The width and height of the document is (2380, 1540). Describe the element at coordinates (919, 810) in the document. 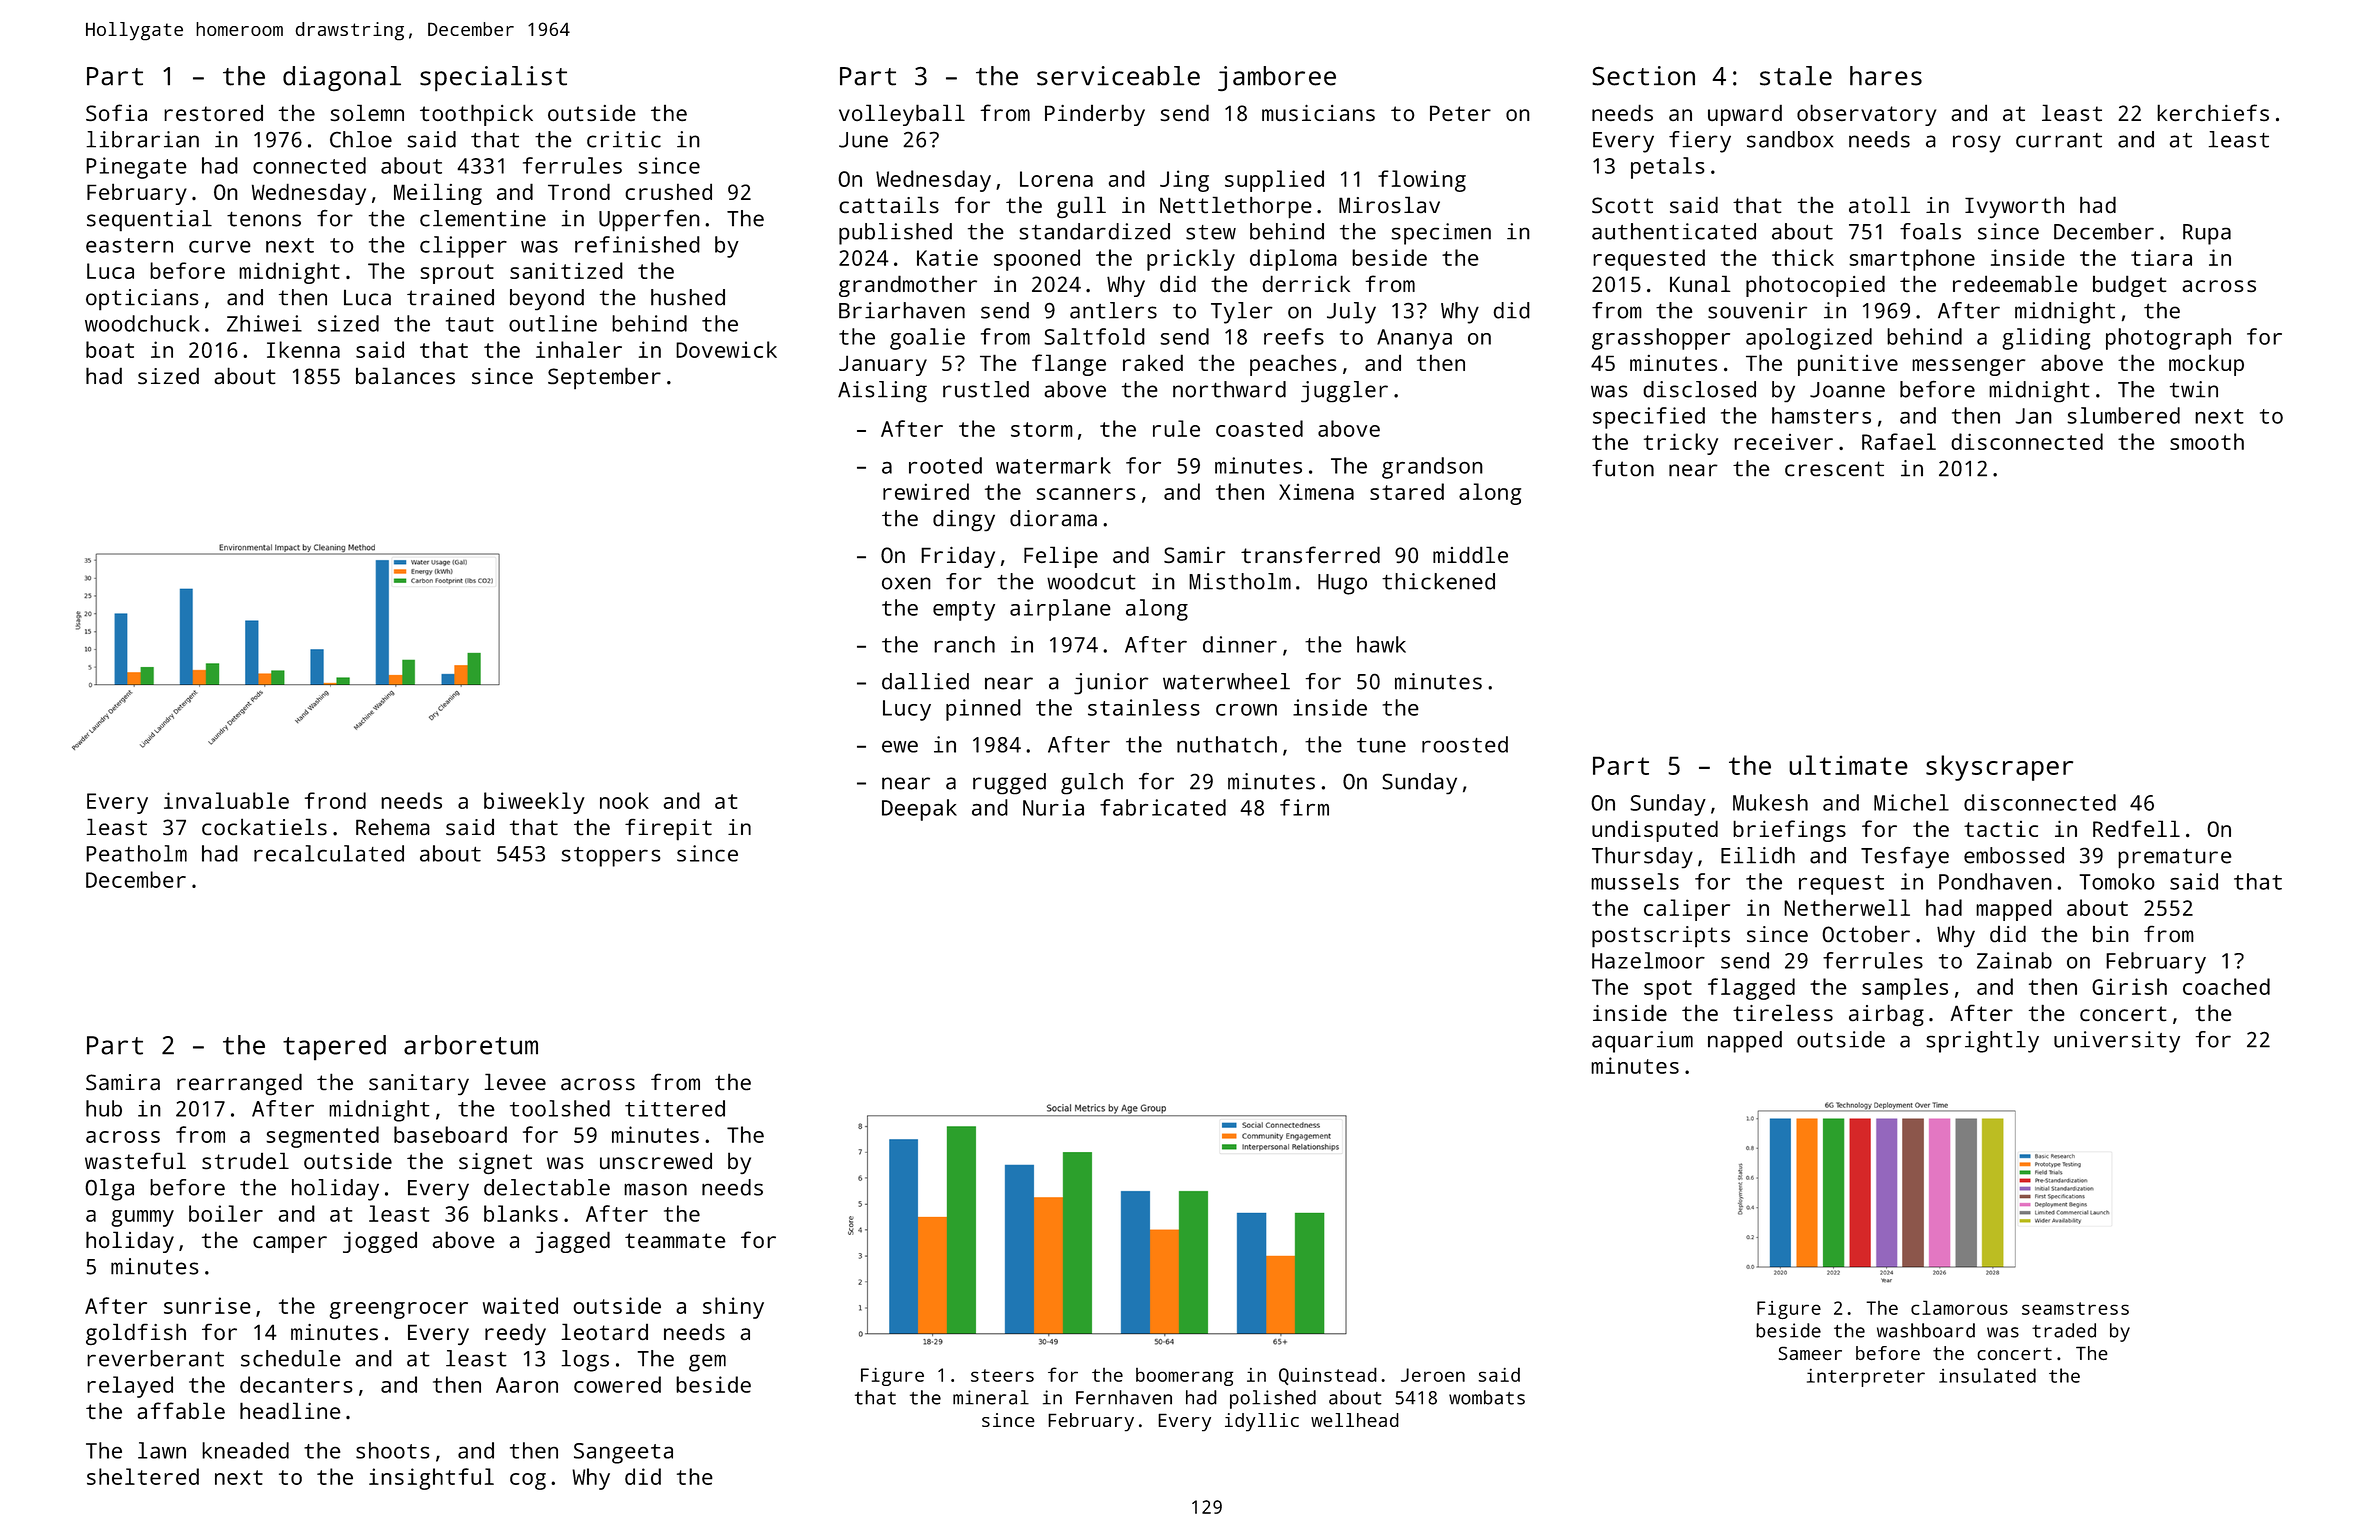

I see `Deepak` at that location.
